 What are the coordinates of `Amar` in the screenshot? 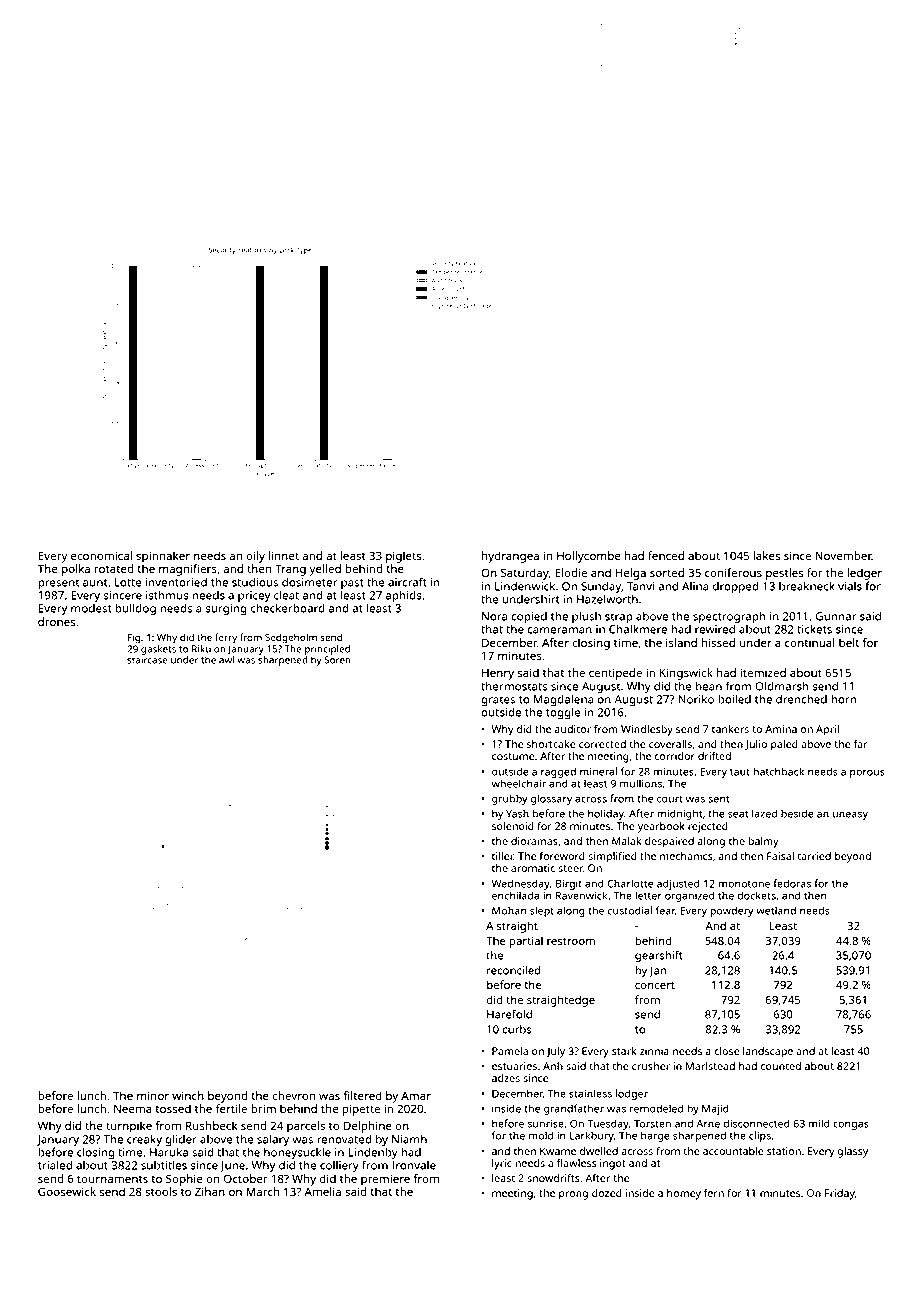 It's located at (416, 1095).
